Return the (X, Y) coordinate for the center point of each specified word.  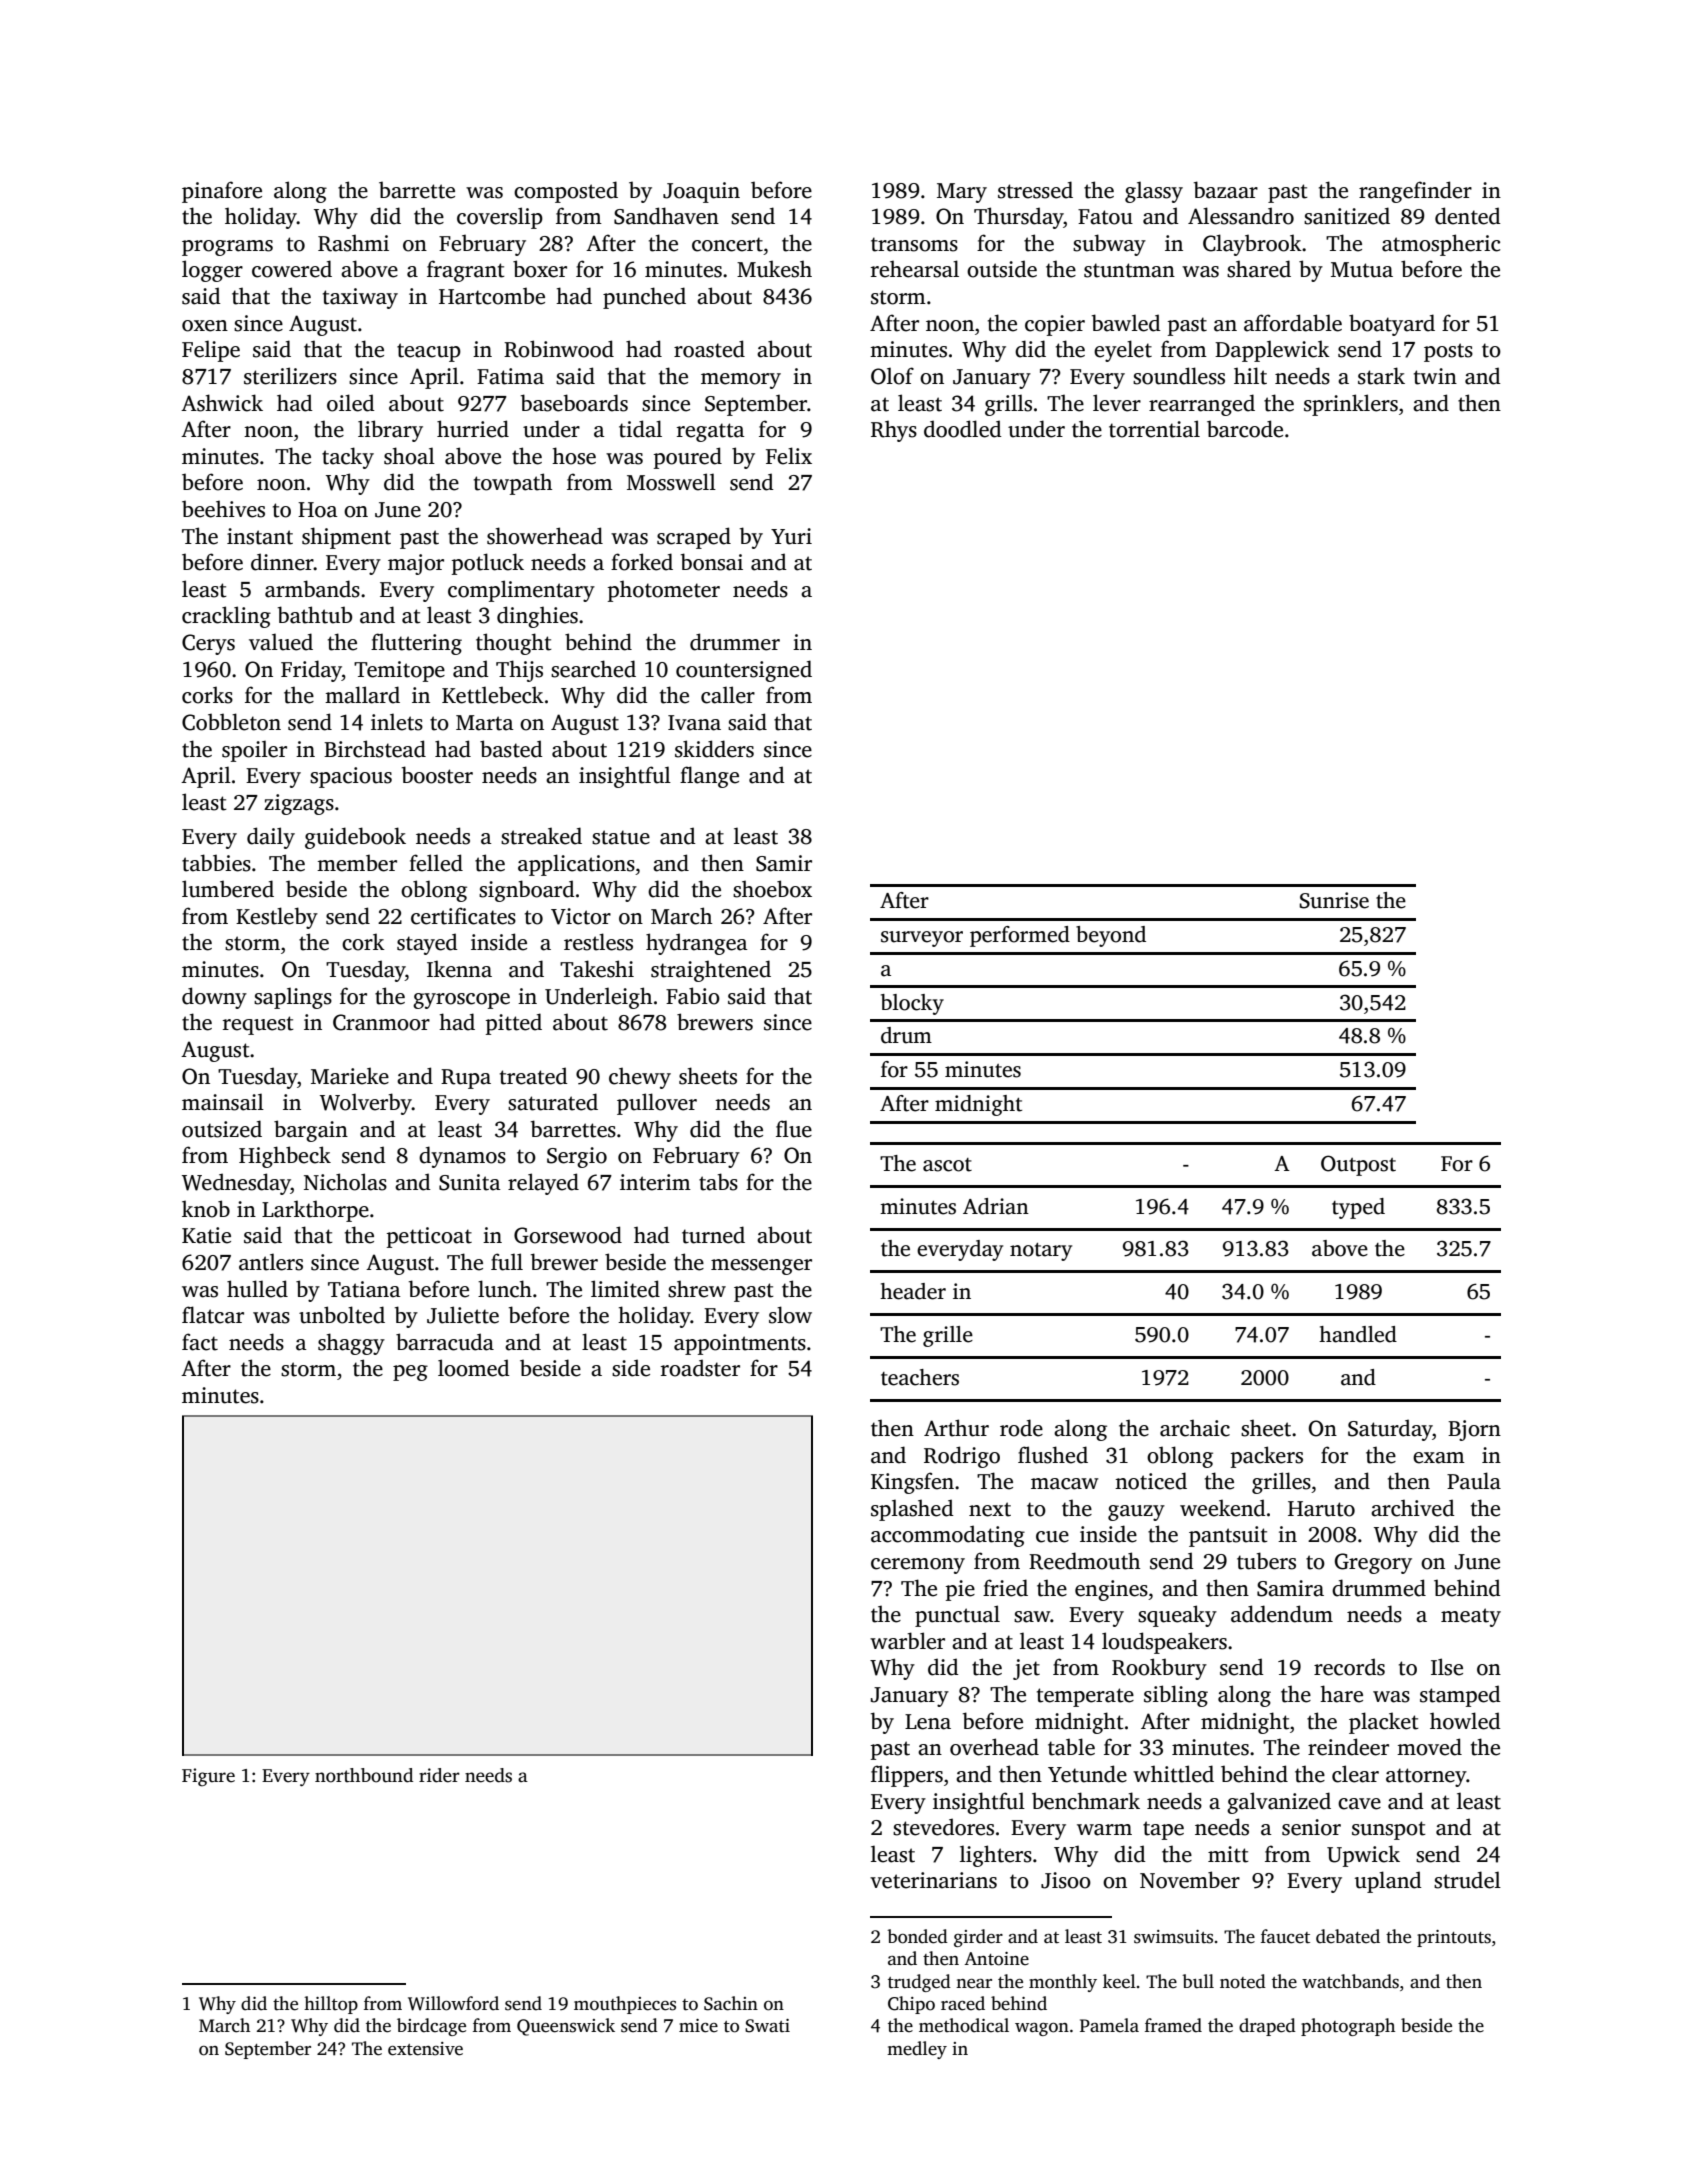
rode (1021, 1428)
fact (200, 1342)
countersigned (744, 671)
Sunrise (1334, 900)
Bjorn (1474, 1430)
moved (1429, 1747)
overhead (994, 1747)
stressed (1035, 190)
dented (1468, 216)
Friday (311, 671)
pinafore (222, 192)
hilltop (331, 2005)
